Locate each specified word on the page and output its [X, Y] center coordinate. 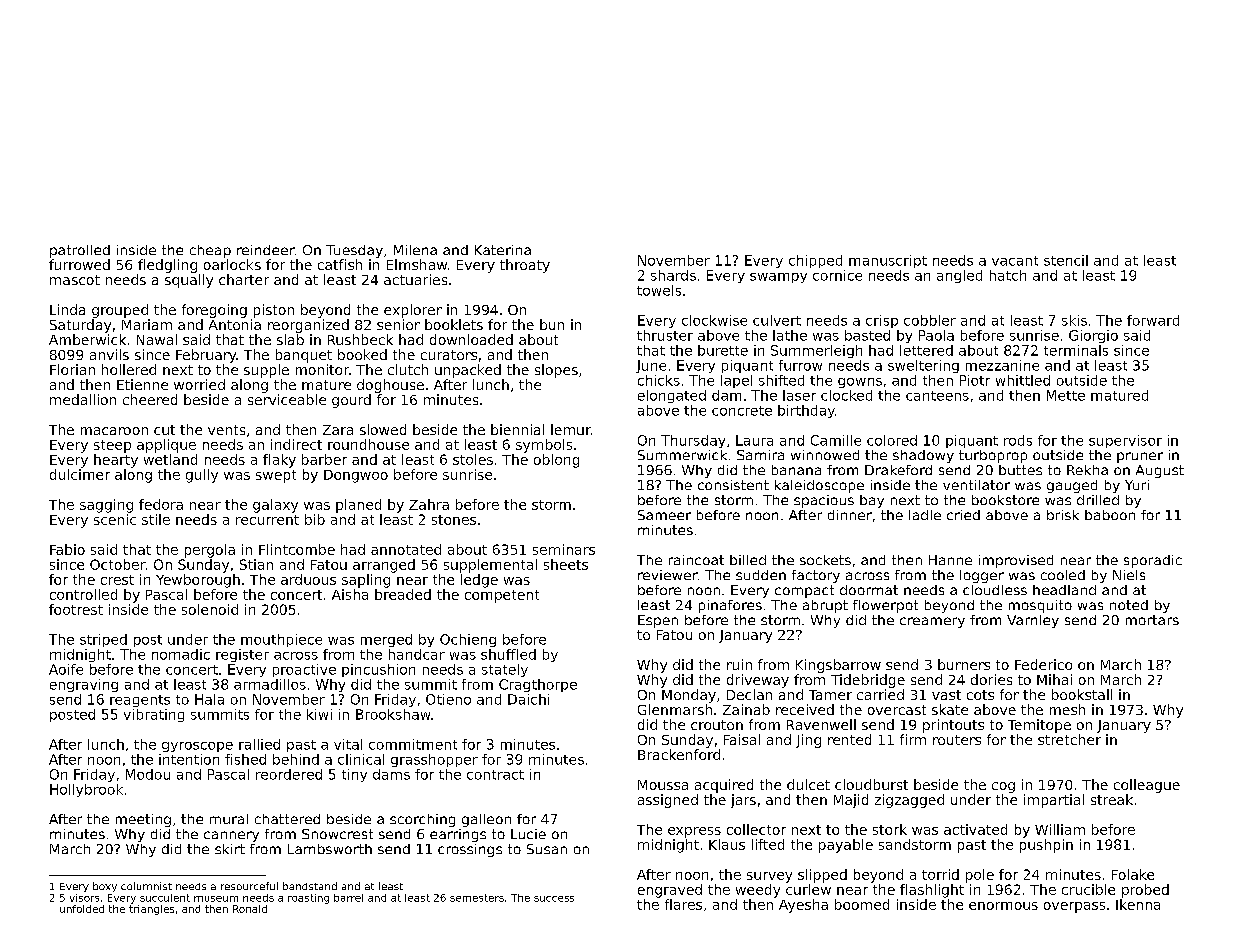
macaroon [114, 431]
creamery [932, 622]
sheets [566, 564]
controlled [83, 594]
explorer [413, 311]
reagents [140, 701]
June [651, 366]
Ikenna [1138, 904]
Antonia [235, 324]
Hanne [950, 560]
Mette [1066, 395]
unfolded [82, 909]
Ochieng [468, 640]
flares [683, 904]
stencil [1066, 260]
